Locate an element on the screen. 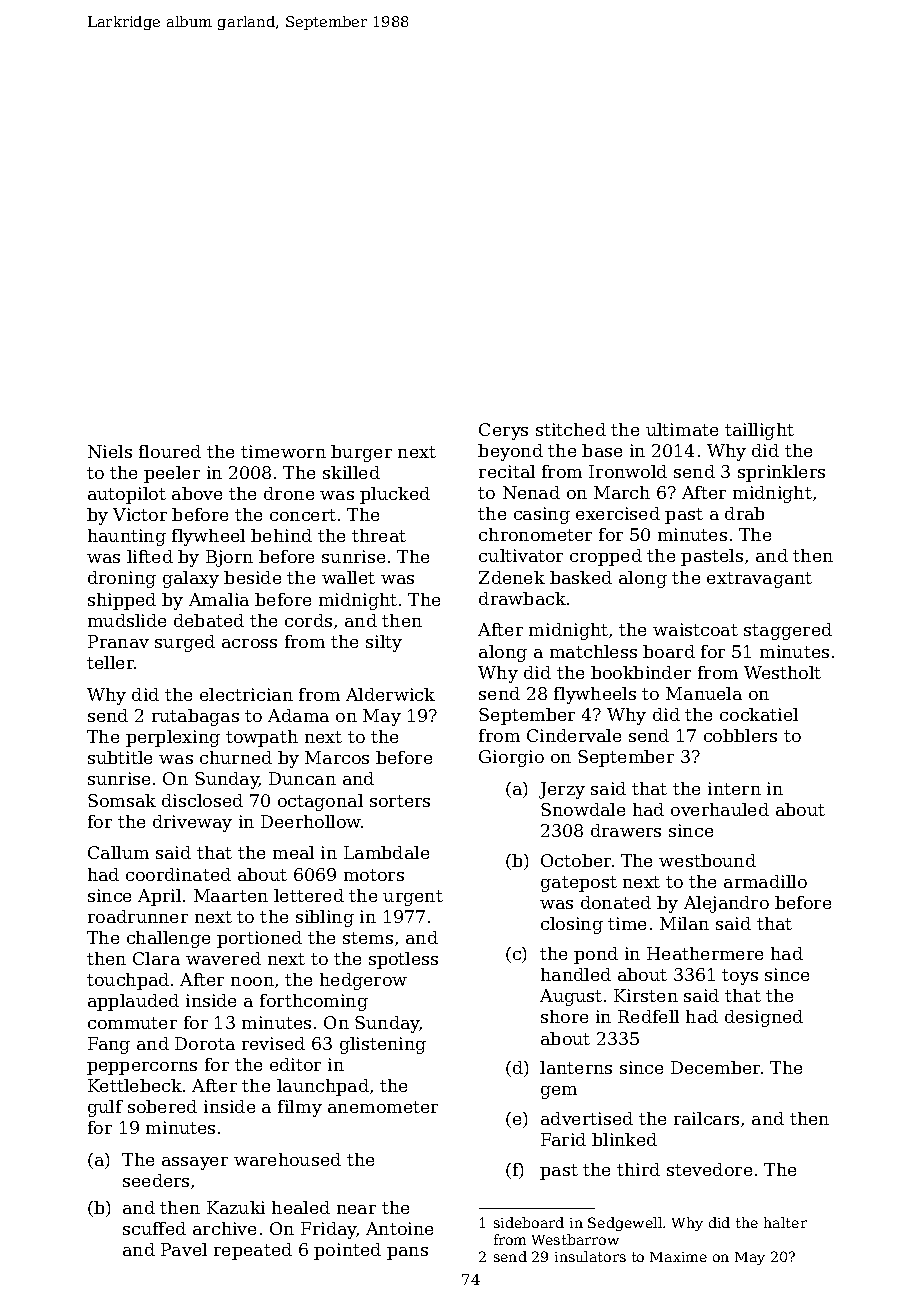  subtitle is located at coordinates (120, 757).
